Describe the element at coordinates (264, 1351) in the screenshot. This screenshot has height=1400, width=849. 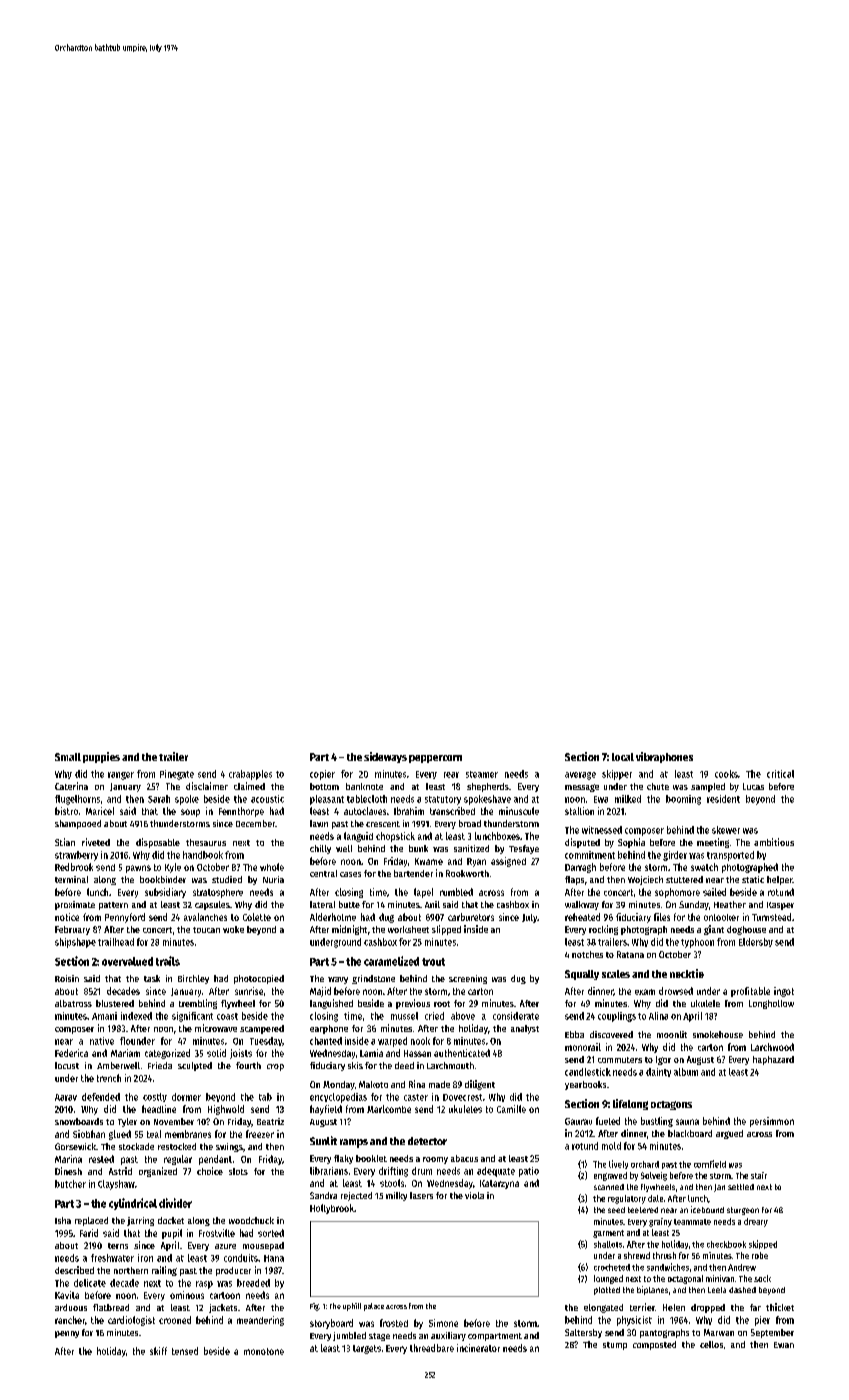
I see `monotone` at that location.
